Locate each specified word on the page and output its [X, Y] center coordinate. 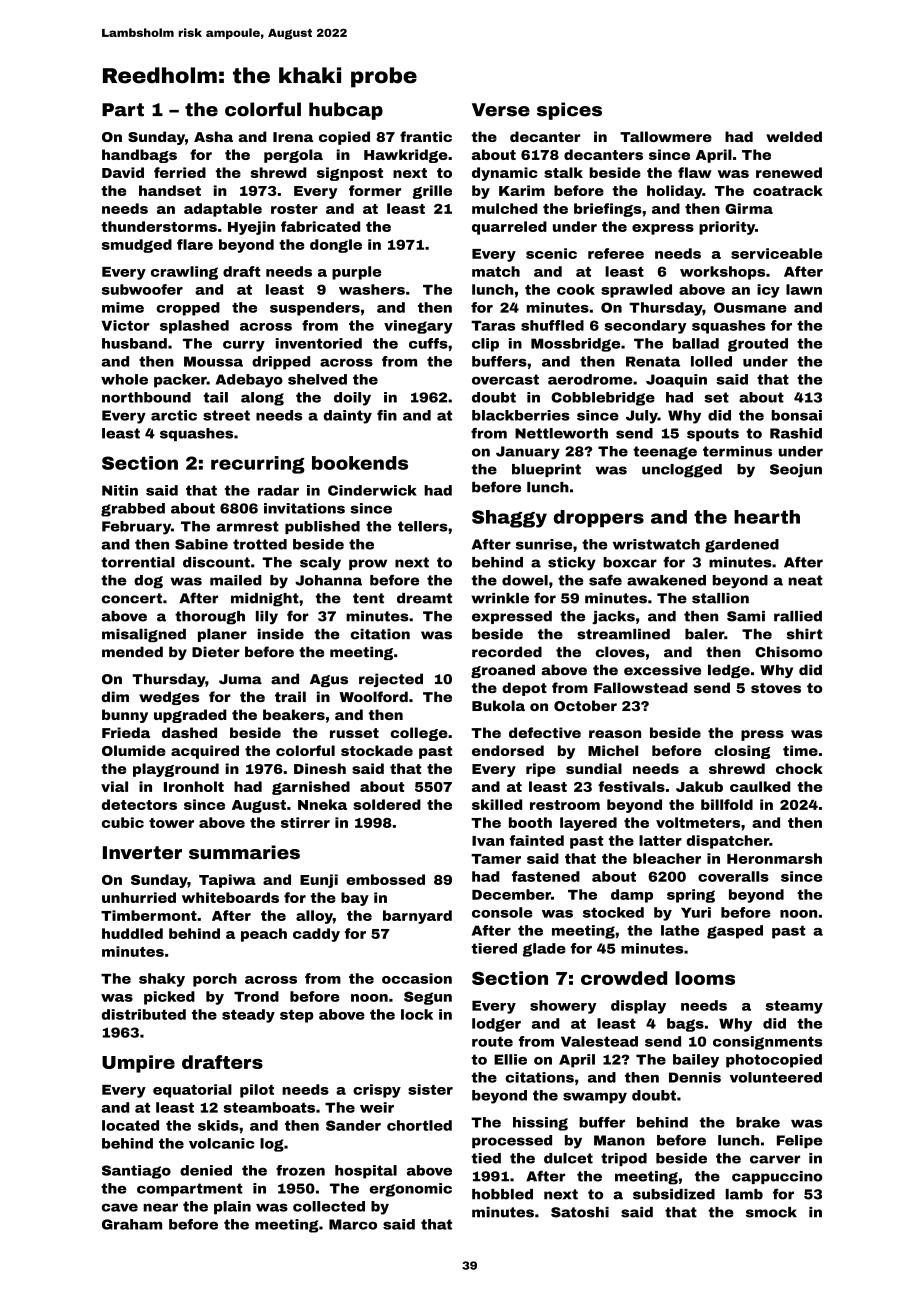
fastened [546, 876]
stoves [776, 688]
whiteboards [230, 897]
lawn [804, 289]
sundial [594, 768]
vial [114, 786]
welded [794, 136]
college [419, 734]
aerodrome [590, 379]
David [123, 172]
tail [215, 397]
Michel [613, 750]
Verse [501, 110]
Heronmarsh [774, 858]
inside [281, 634]
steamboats [269, 1107]
